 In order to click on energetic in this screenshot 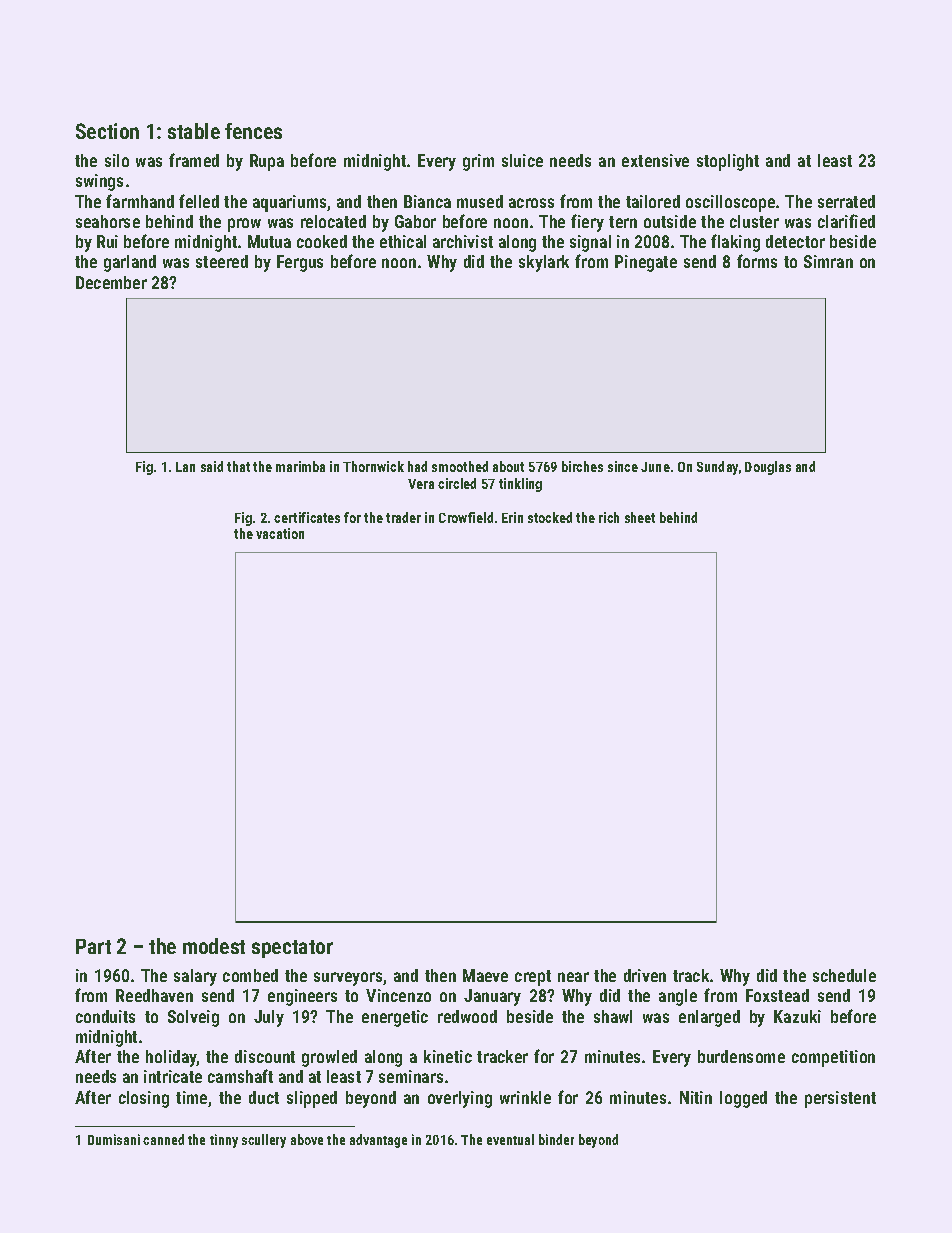, I will do `click(395, 1018)`.
